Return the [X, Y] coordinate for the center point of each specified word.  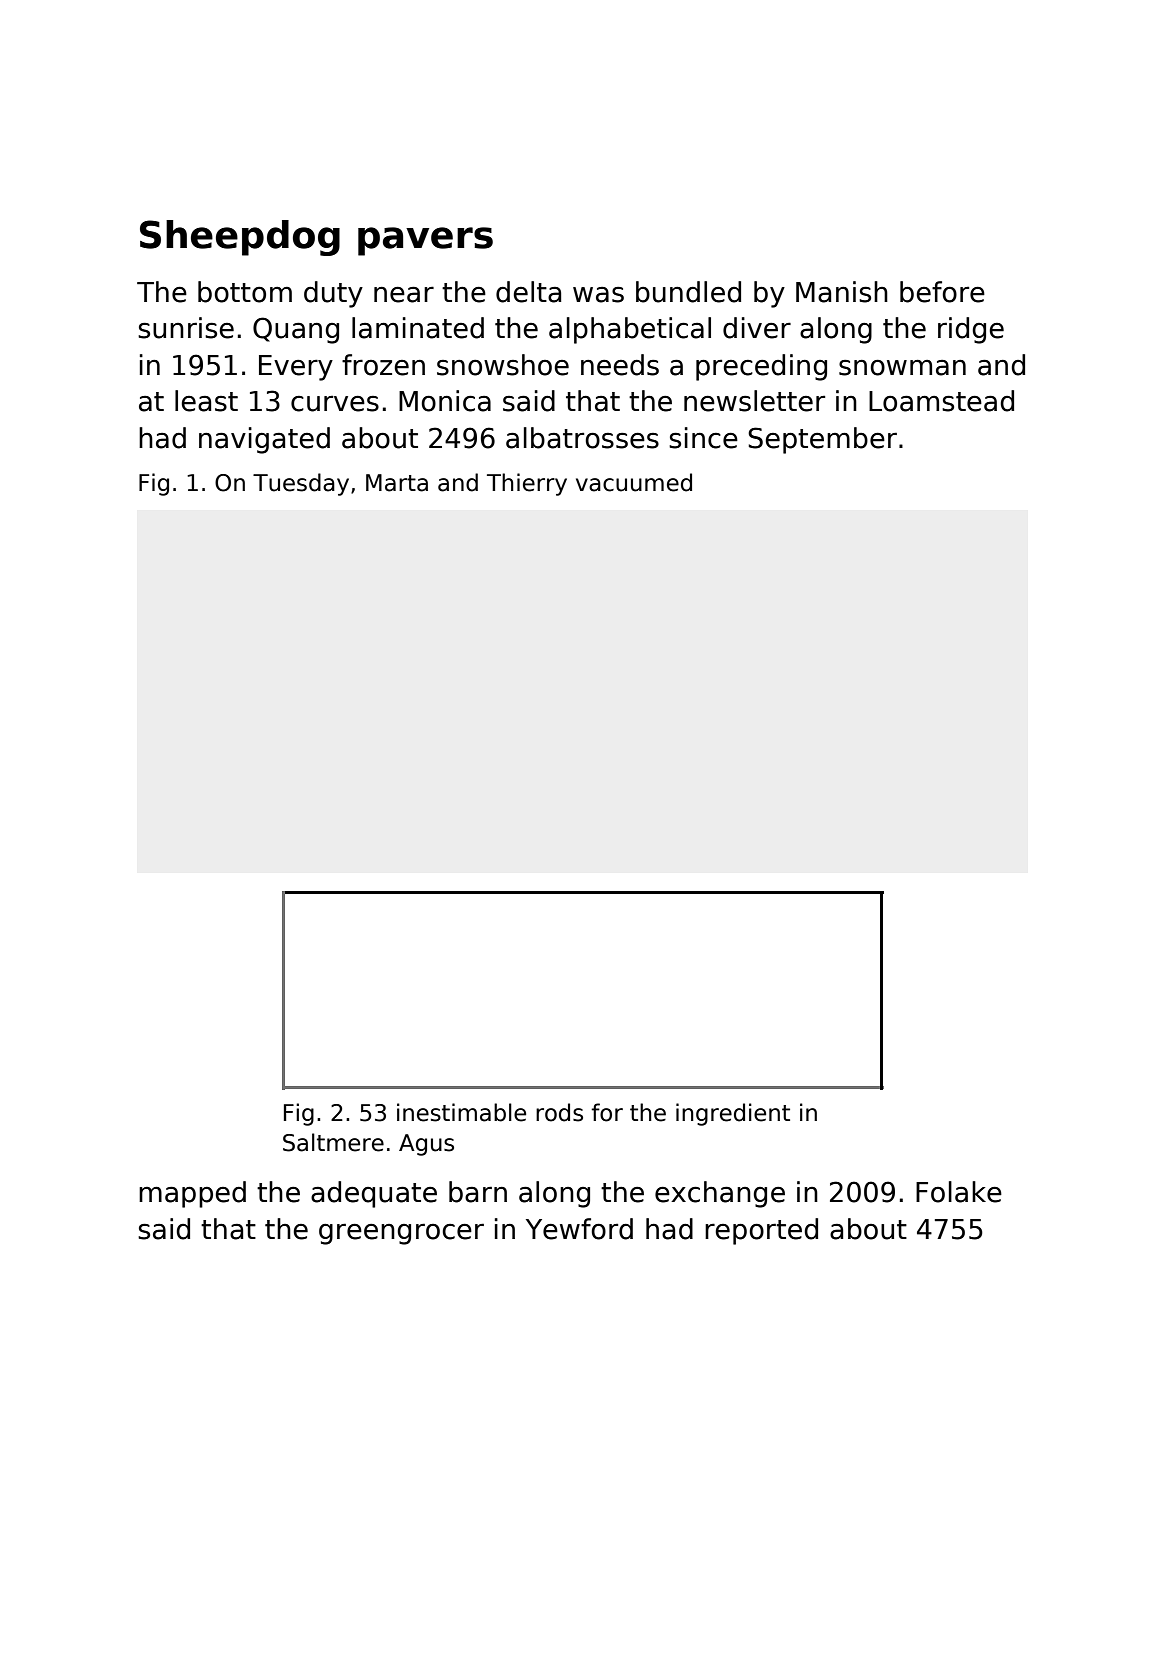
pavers [425, 241]
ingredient [733, 1114]
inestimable [461, 1112]
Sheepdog [240, 238]
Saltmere [333, 1142]
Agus [426, 1145]
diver [757, 328]
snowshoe [503, 365]
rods [559, 1112]
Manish [842, 292]
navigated [264, 440]
